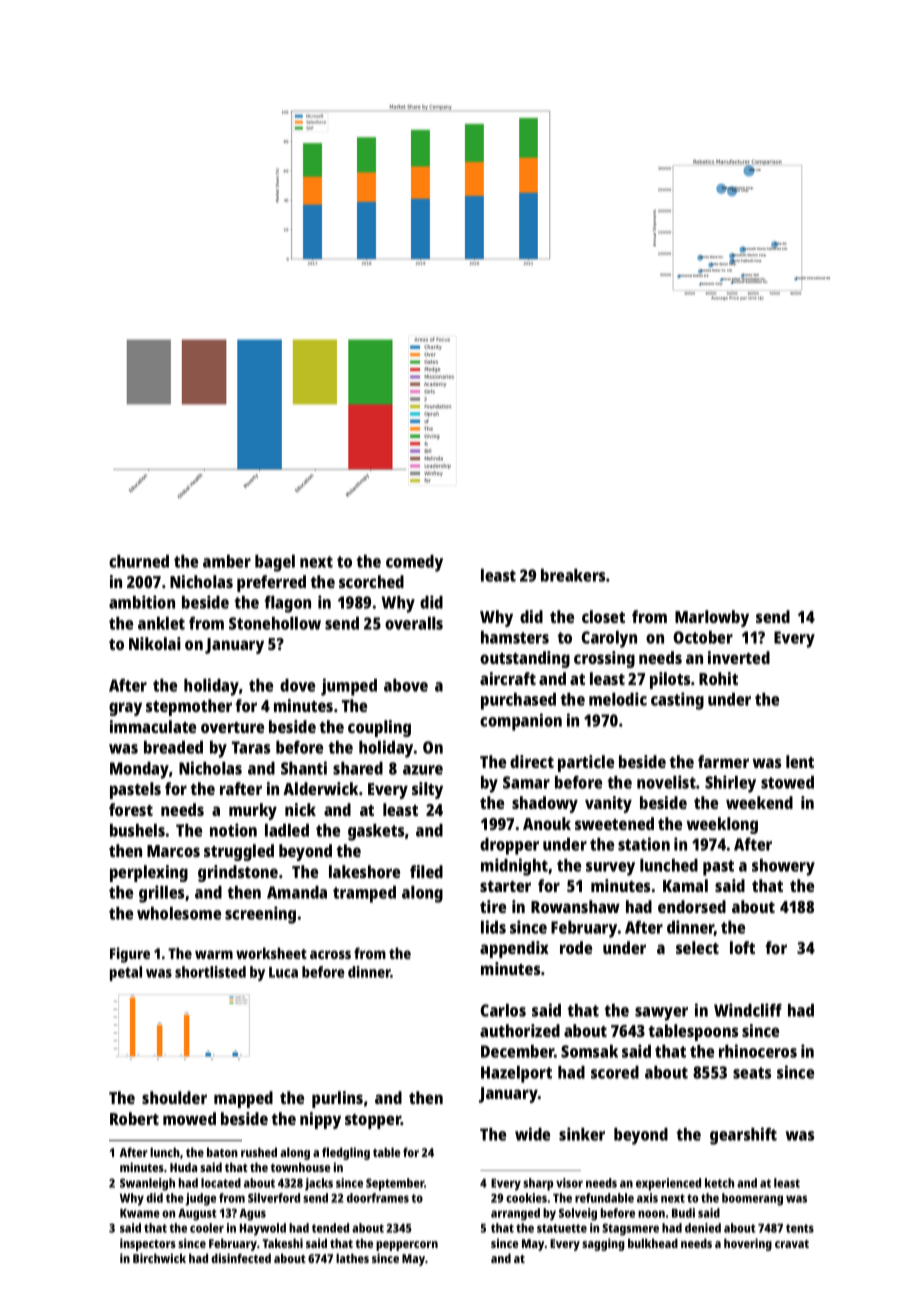 The width and height of the screenshot is (924, 1308). I want to click on mowed, so click(189, 1118).
